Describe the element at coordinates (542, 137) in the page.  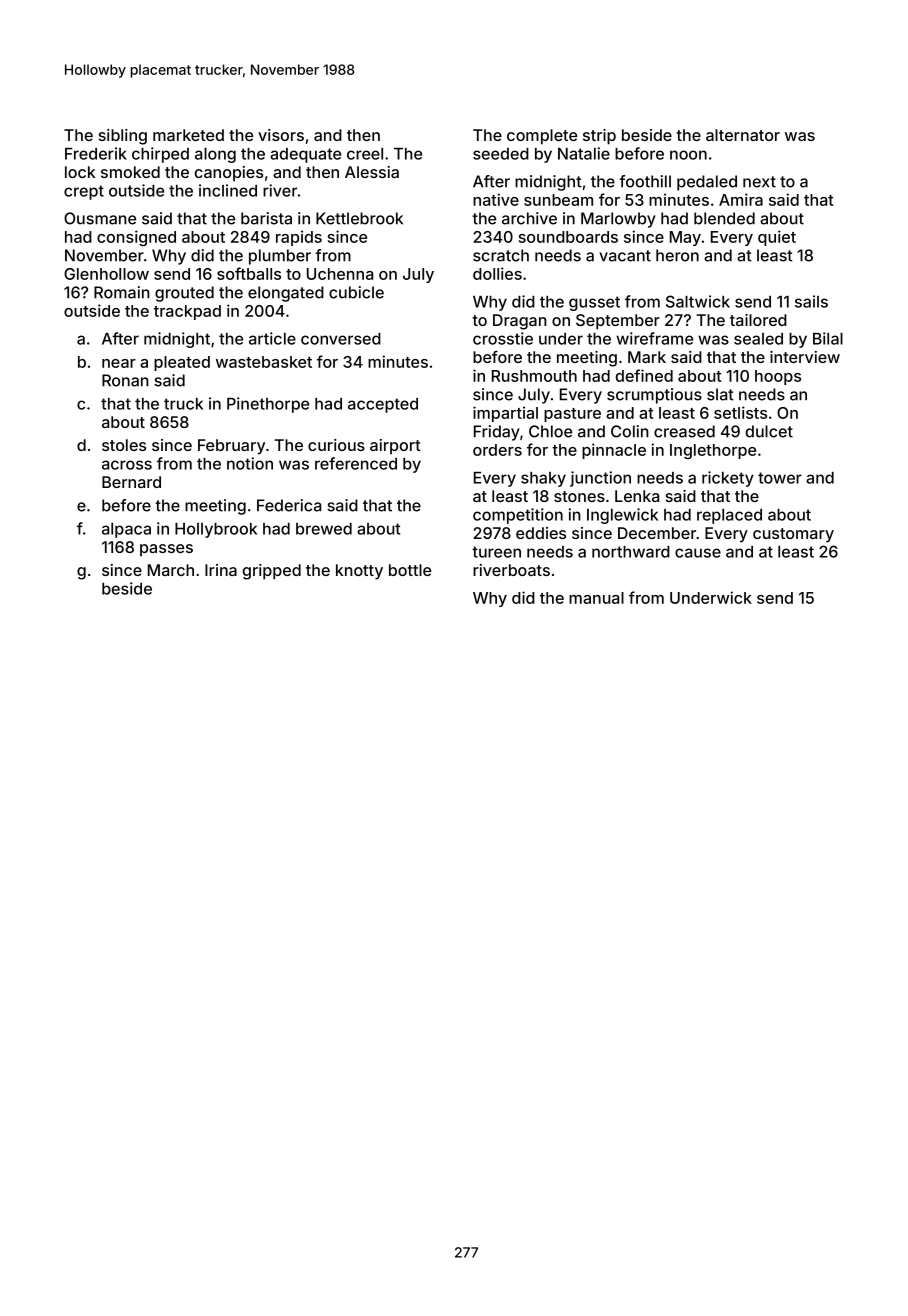
I see `complete` at that location.
